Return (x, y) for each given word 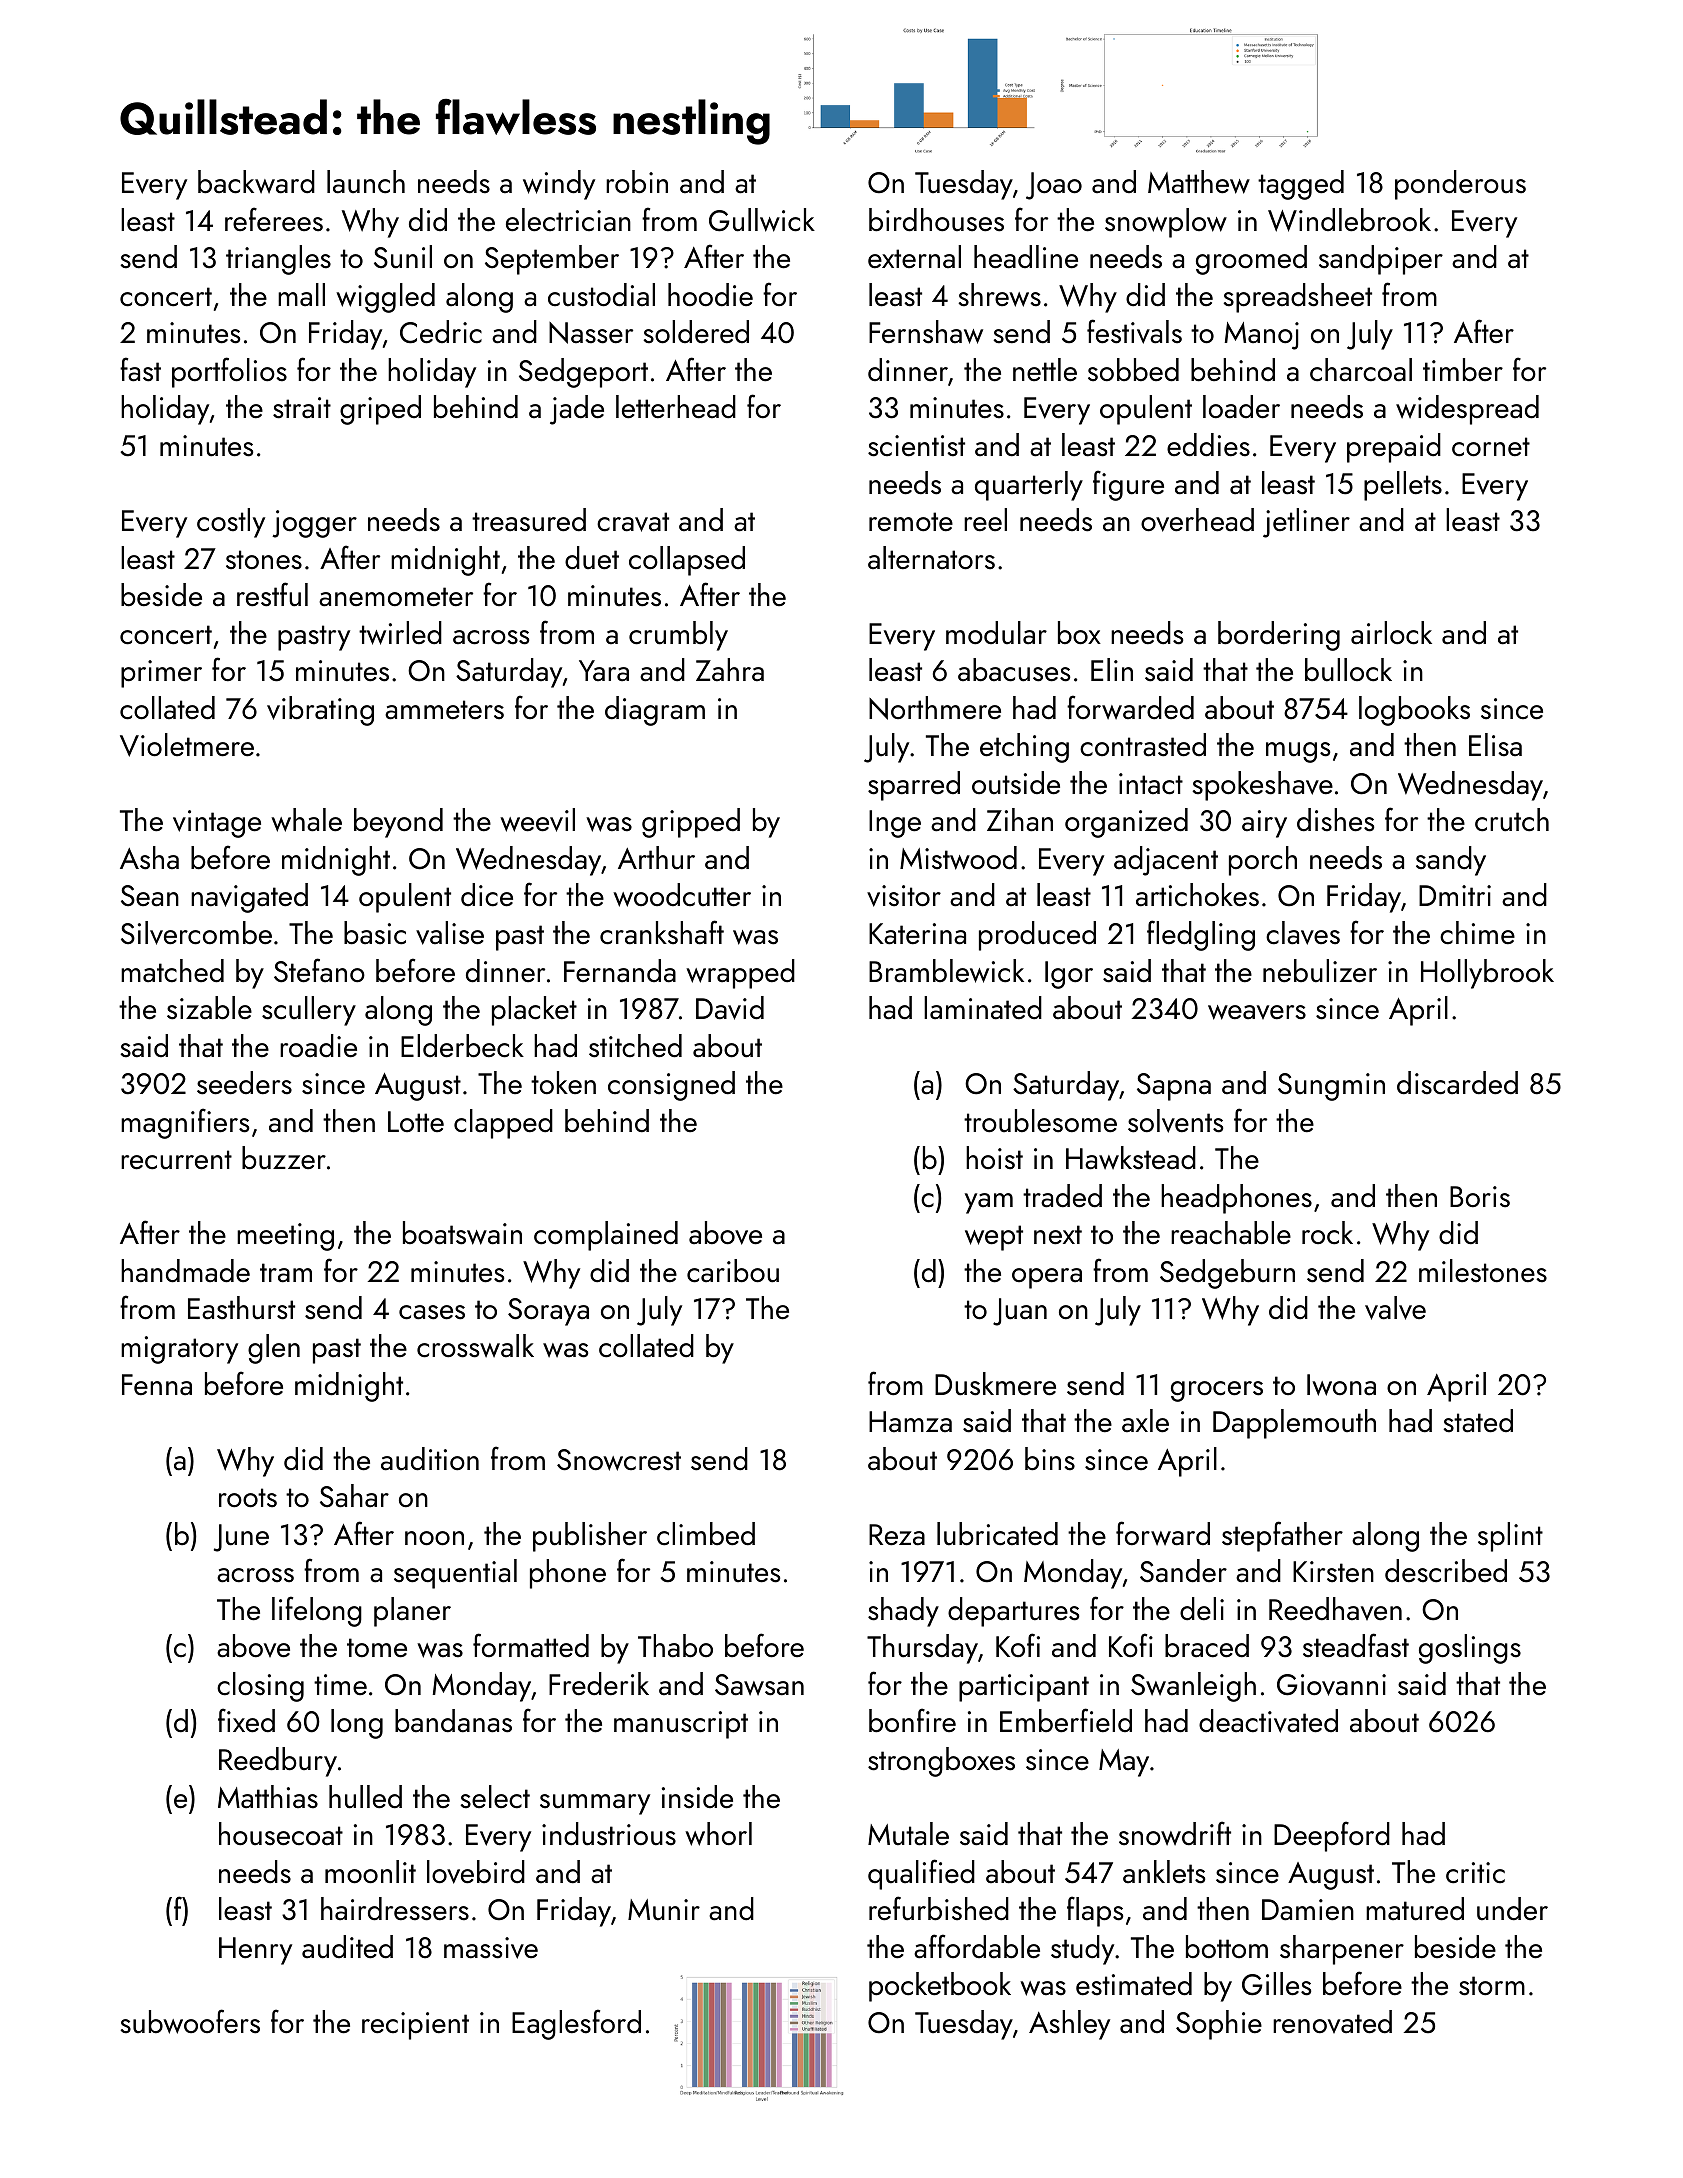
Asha (149, 858)
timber (1463, 370)
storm (1492, 1986)
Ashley (1069, 2025)
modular (996, 633)
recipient (415, 2026)
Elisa (1495, 745)
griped (380, 410)
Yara (604, 671)
